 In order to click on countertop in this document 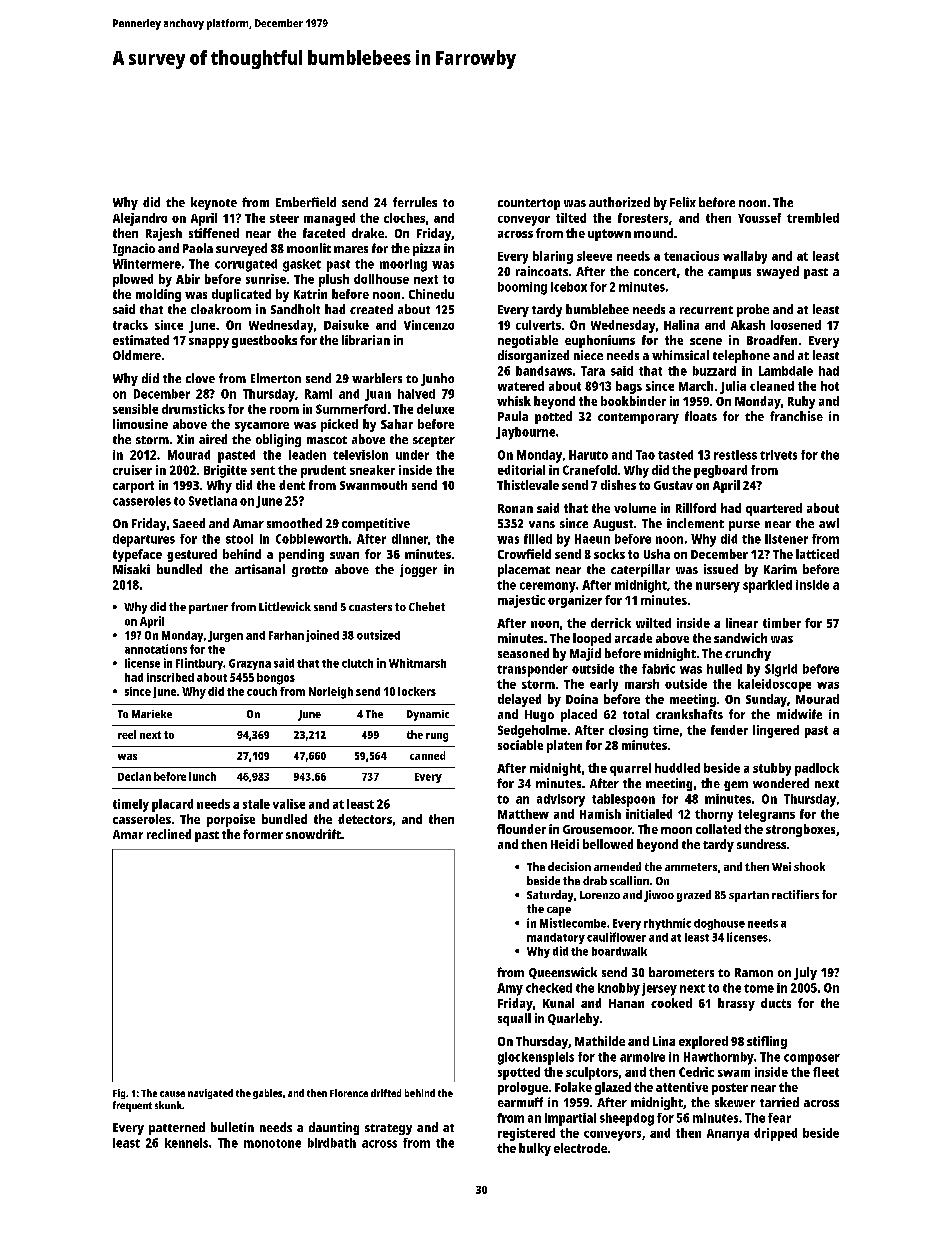, I will do `click(529, 204)`.
